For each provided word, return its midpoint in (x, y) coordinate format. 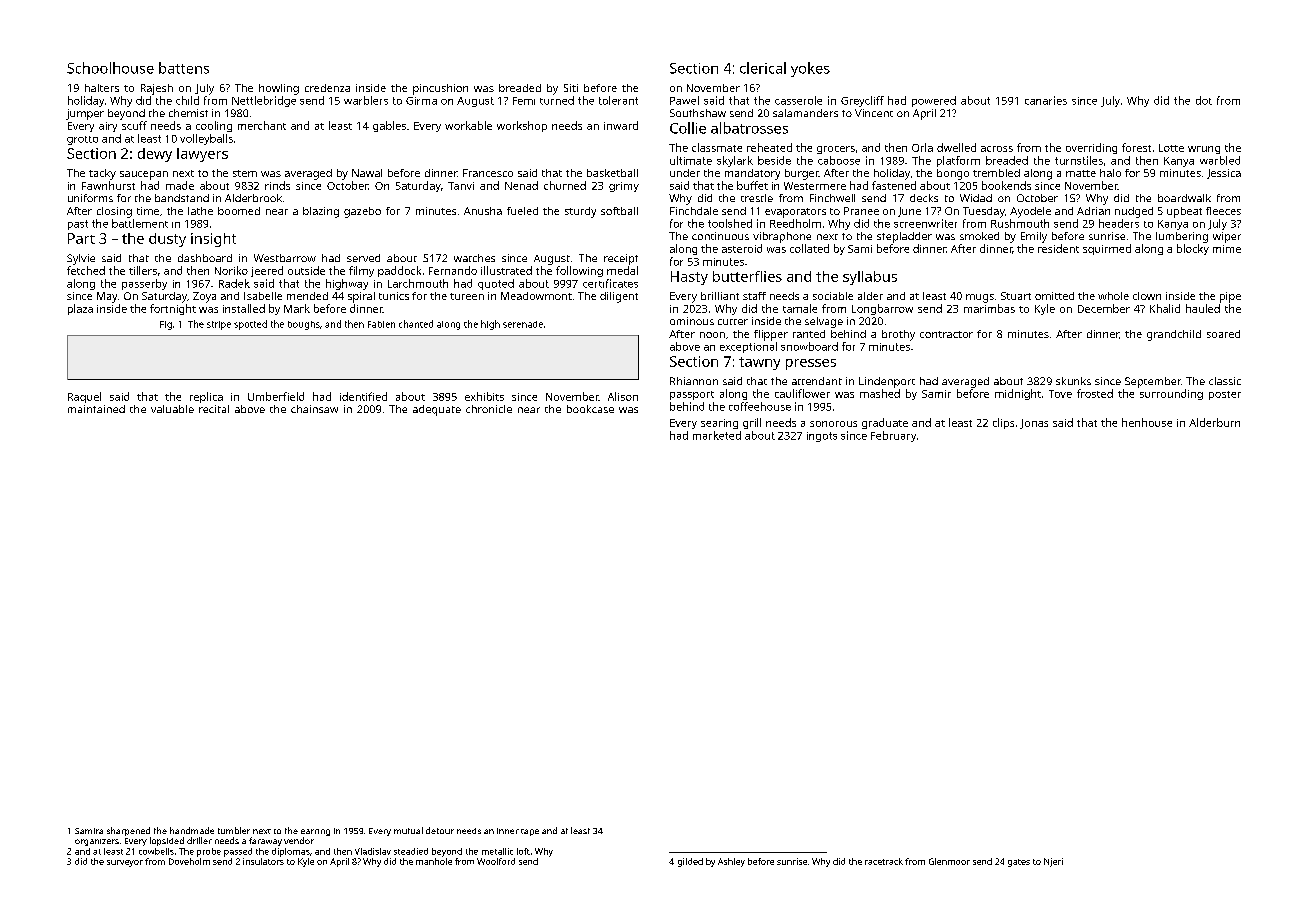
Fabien (381, 324)
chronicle (489, 409)
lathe (200, 211)
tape (530, 832)
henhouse (1147, 422)
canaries (1046, 100)
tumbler (234, 830)
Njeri (1053, 862)
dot (1204, 100)
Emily (1034, 237)
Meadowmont (536, 296)
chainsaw (314, 409)
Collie (688, 128)
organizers (97, 842)
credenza (327, 88)
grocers (836, 150)
